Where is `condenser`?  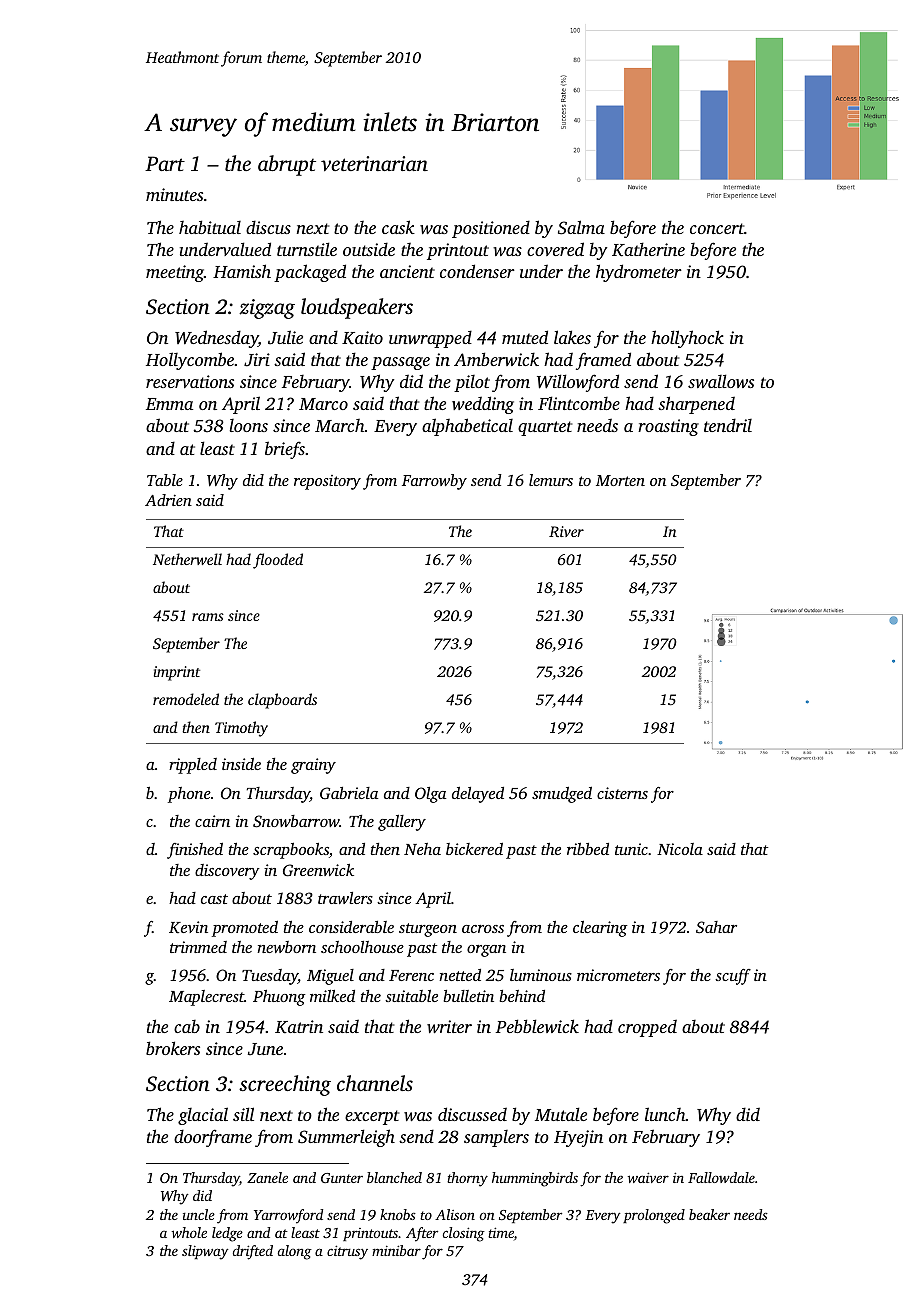
condenser is located at coordinates (477, 271).
